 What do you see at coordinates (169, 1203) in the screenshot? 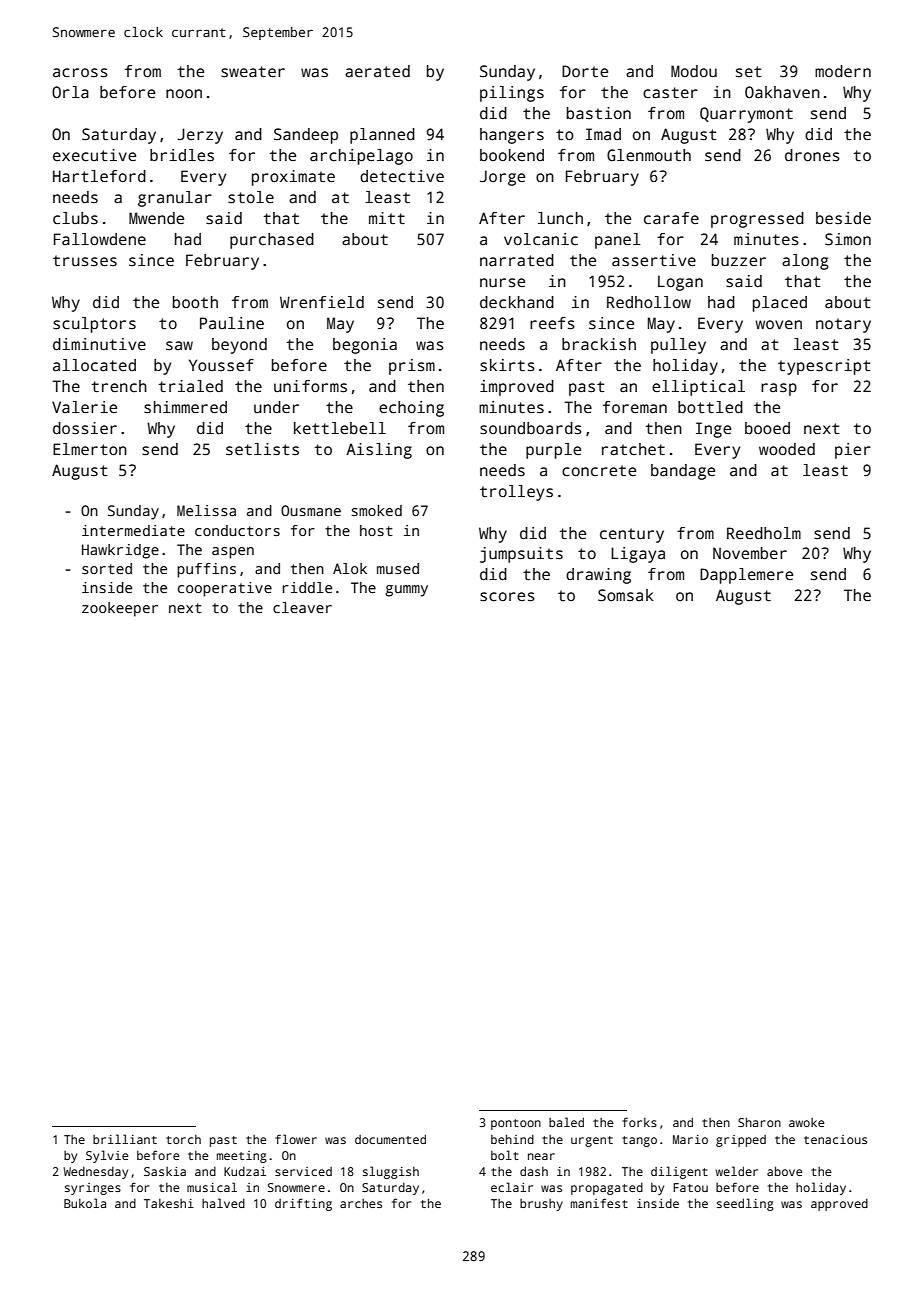
I see `Takeshi` at bounding box center [169, 1203].
